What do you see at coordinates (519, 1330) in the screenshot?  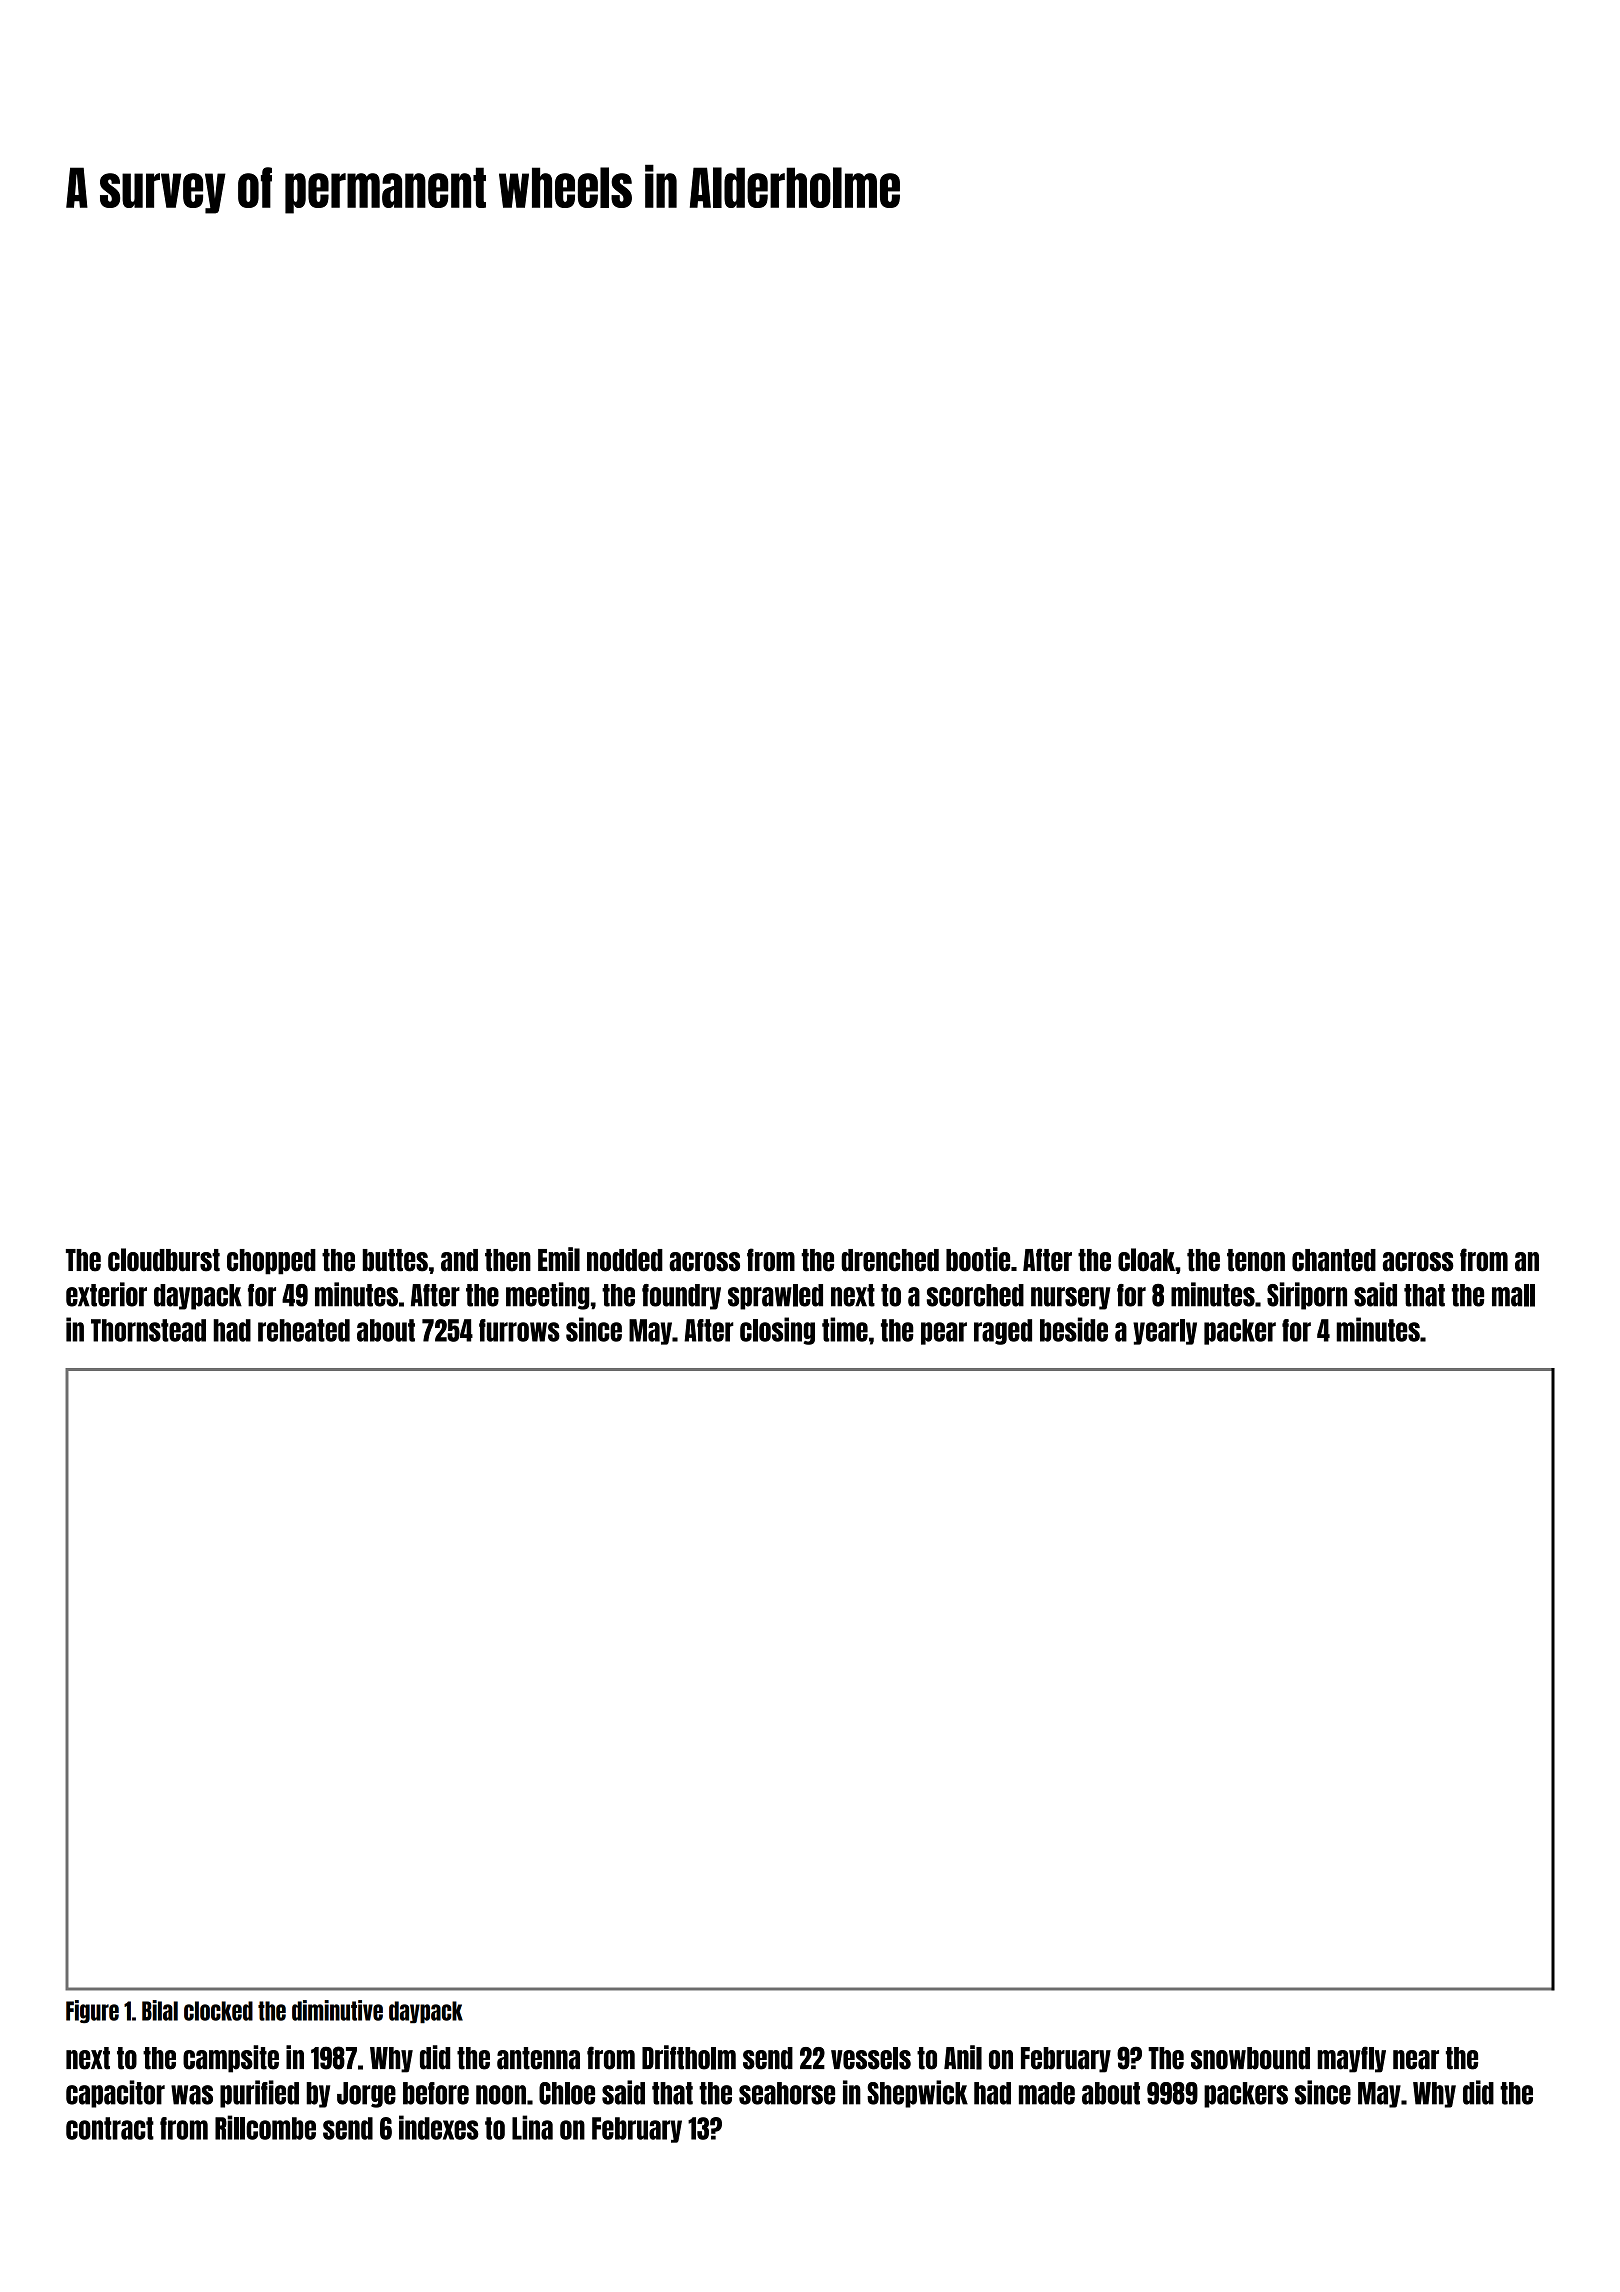 I see `furrows` at bounding box center [519, 1330].
